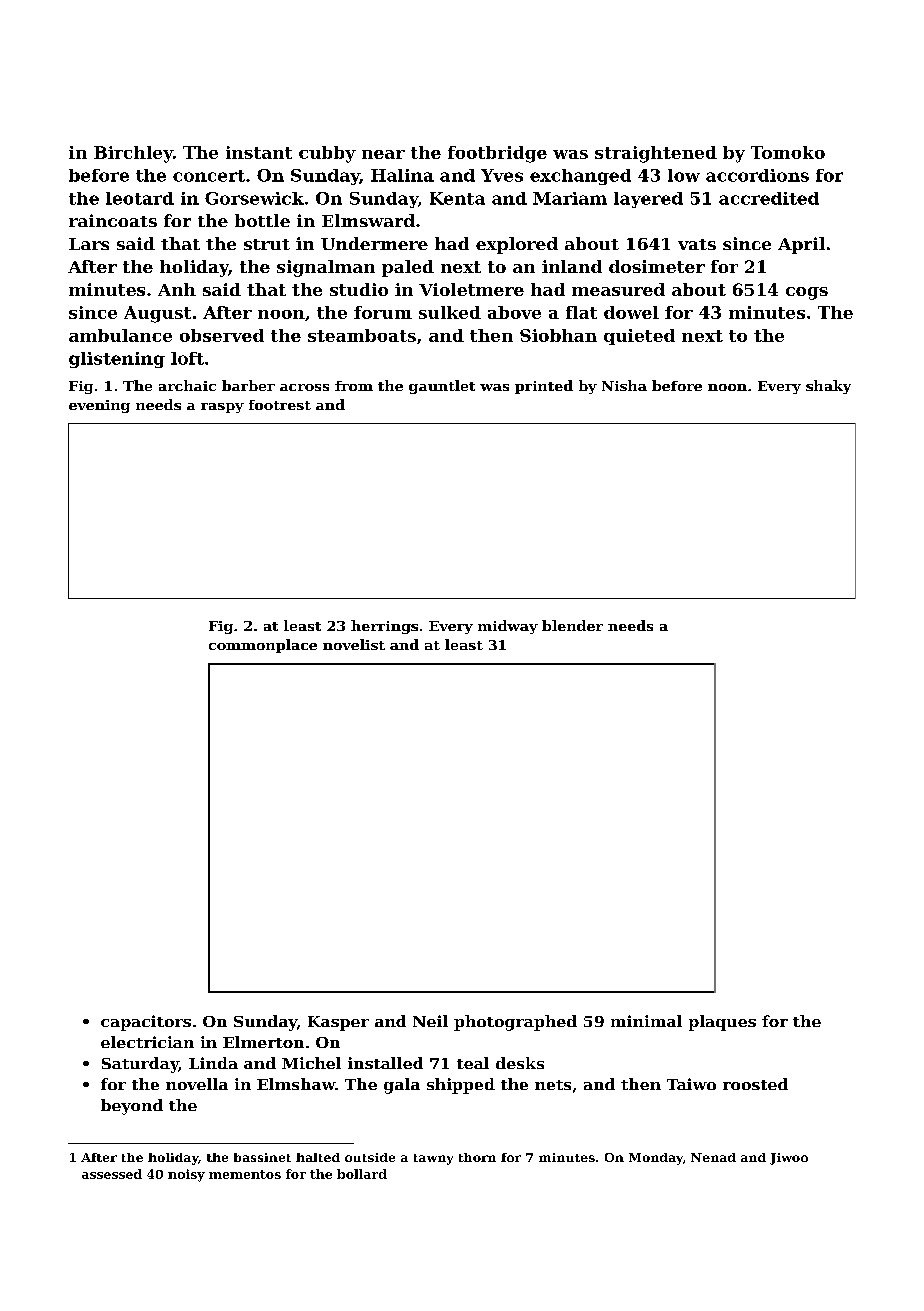 This document has height=1311, width=924. Describe the element at coordinates (296, 1084) in the document. I see `Elmshaw` at that location.
